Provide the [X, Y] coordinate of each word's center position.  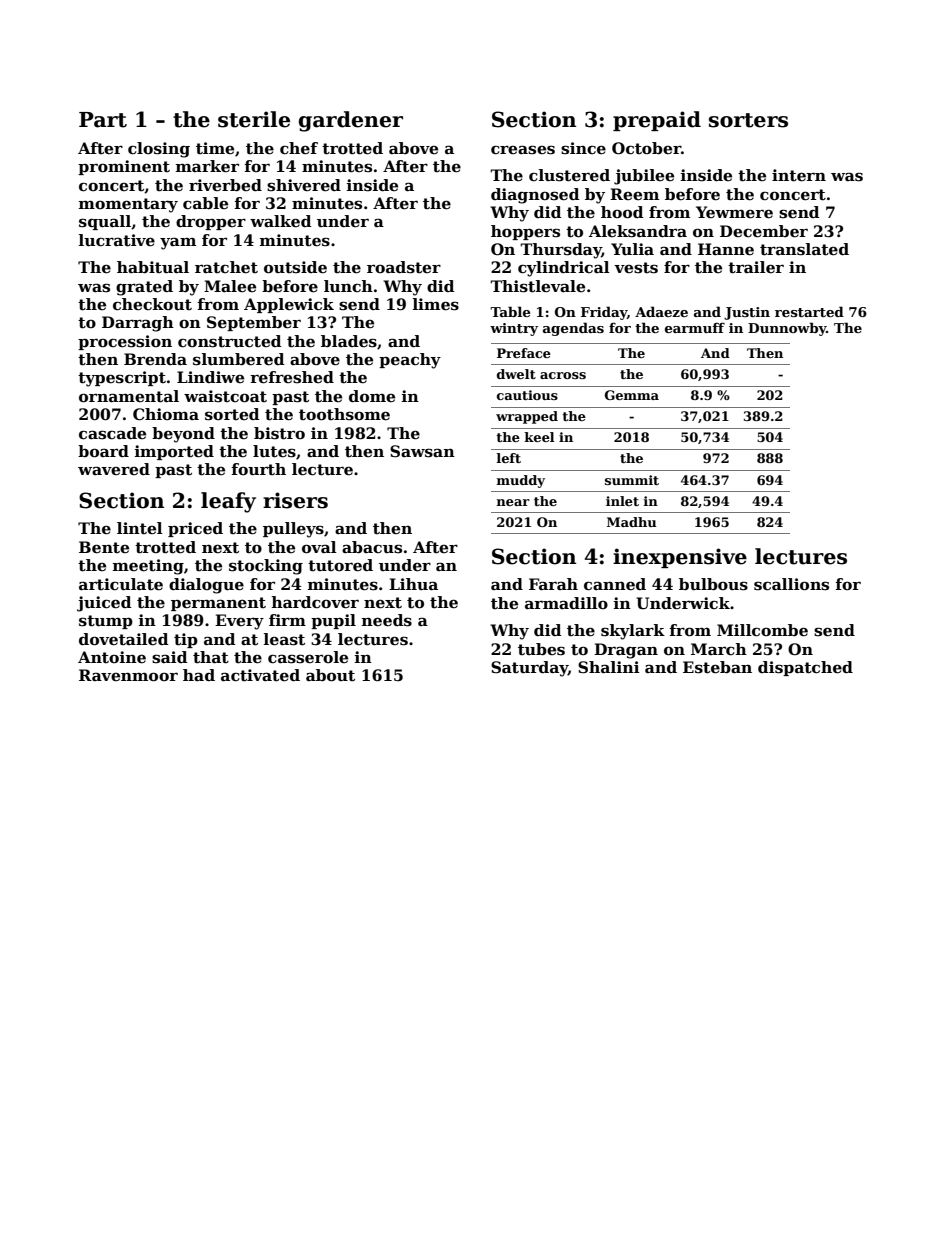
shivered [304, 185]
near [513, 502]
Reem [634, 194]
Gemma [632, 395]
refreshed [292, 377]
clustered [569, 175]
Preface [524, 353]
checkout [152, 304]
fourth [258, 469]
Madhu [632, 522]
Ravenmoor [128, 675]
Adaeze [661, 311]
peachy [410, 361]
